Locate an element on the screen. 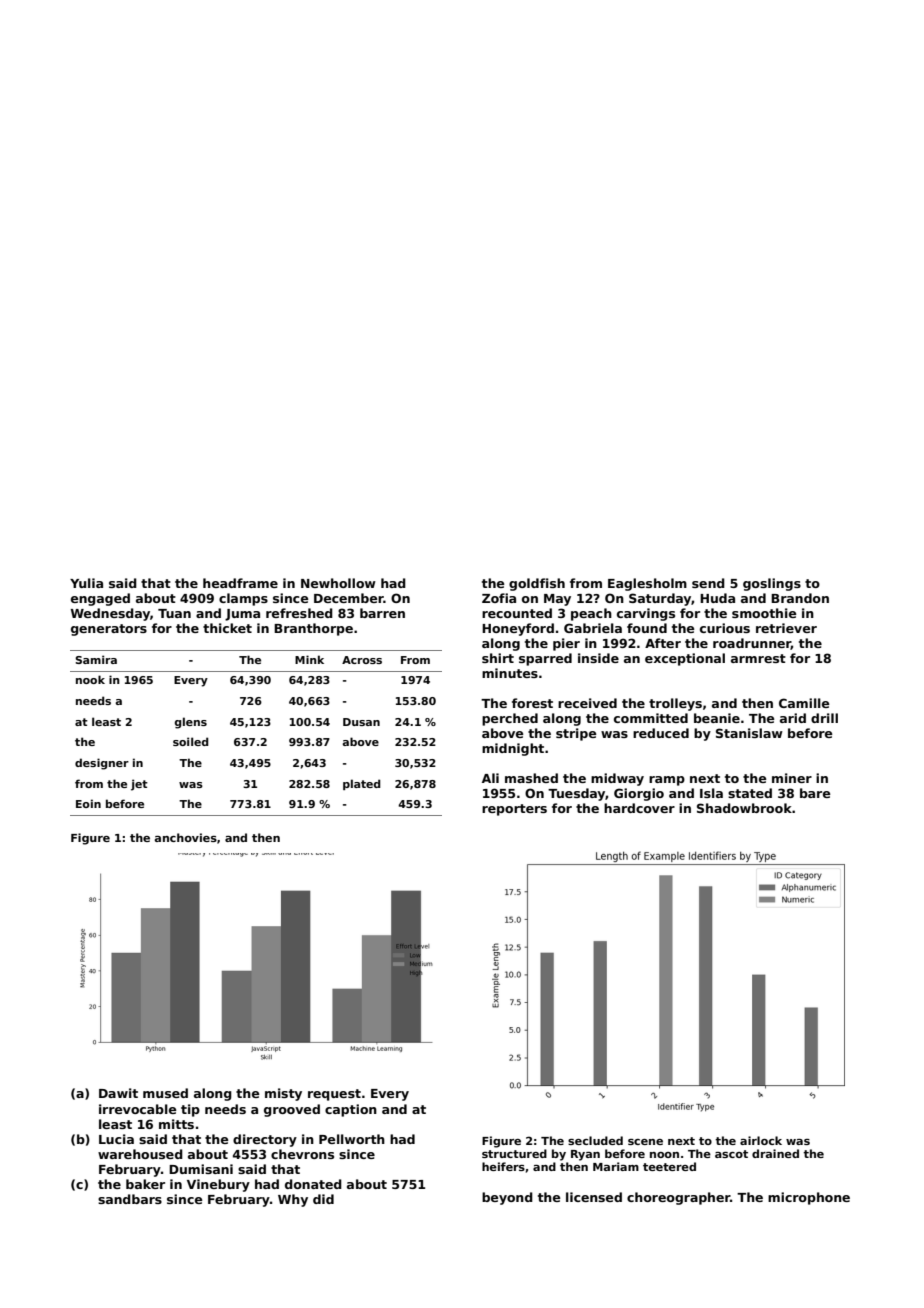  Juma is located at coordinates (242, 615).
